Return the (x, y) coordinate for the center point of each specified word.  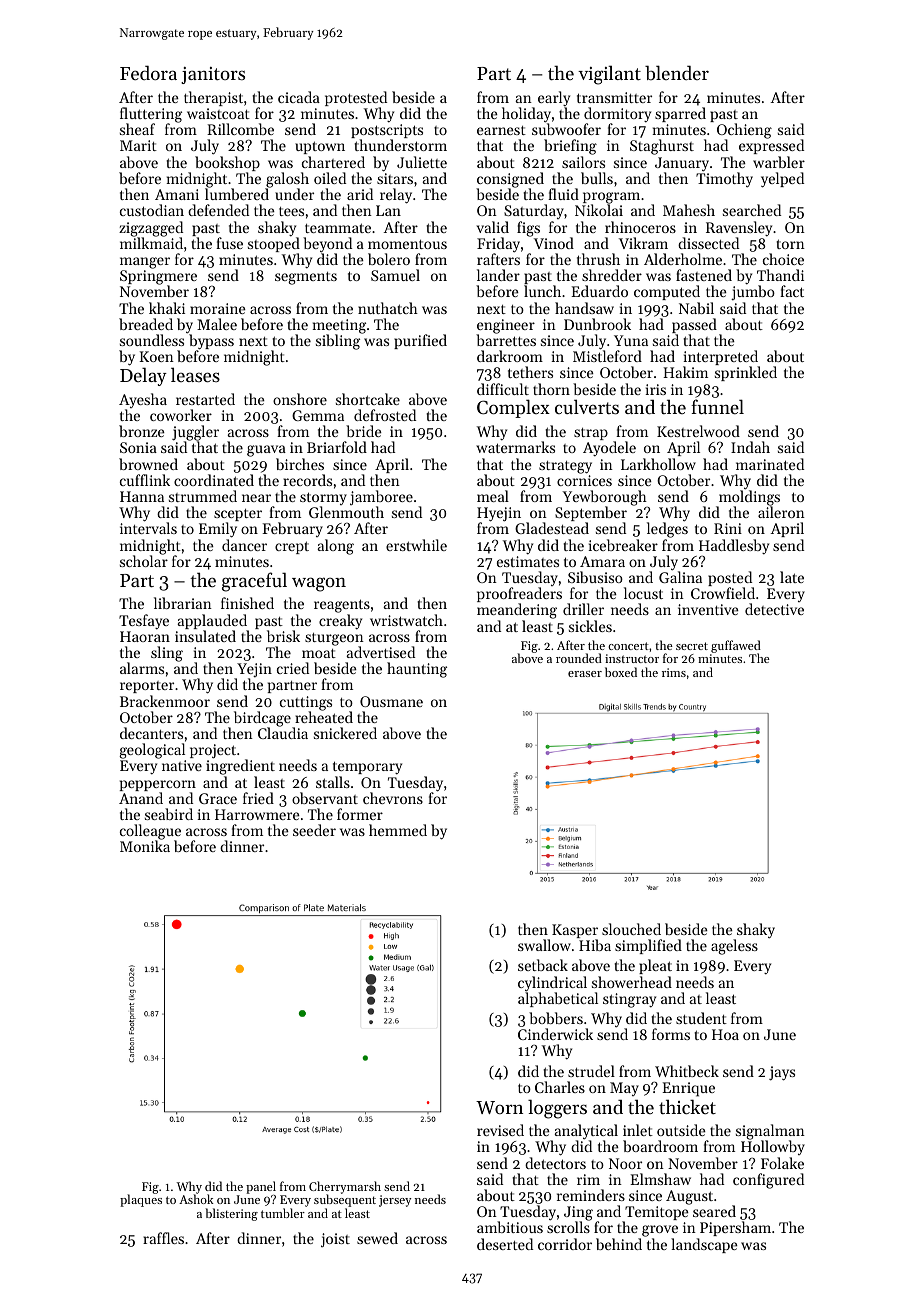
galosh (287, 180)
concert (628, 646)
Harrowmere (257, 814)
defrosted (385, 415)
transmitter (614, 97)
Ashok (196, 1199)
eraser (585, 674)
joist (335, 1240)
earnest (501, 130)
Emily (218, 530)
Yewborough (605, 498)
